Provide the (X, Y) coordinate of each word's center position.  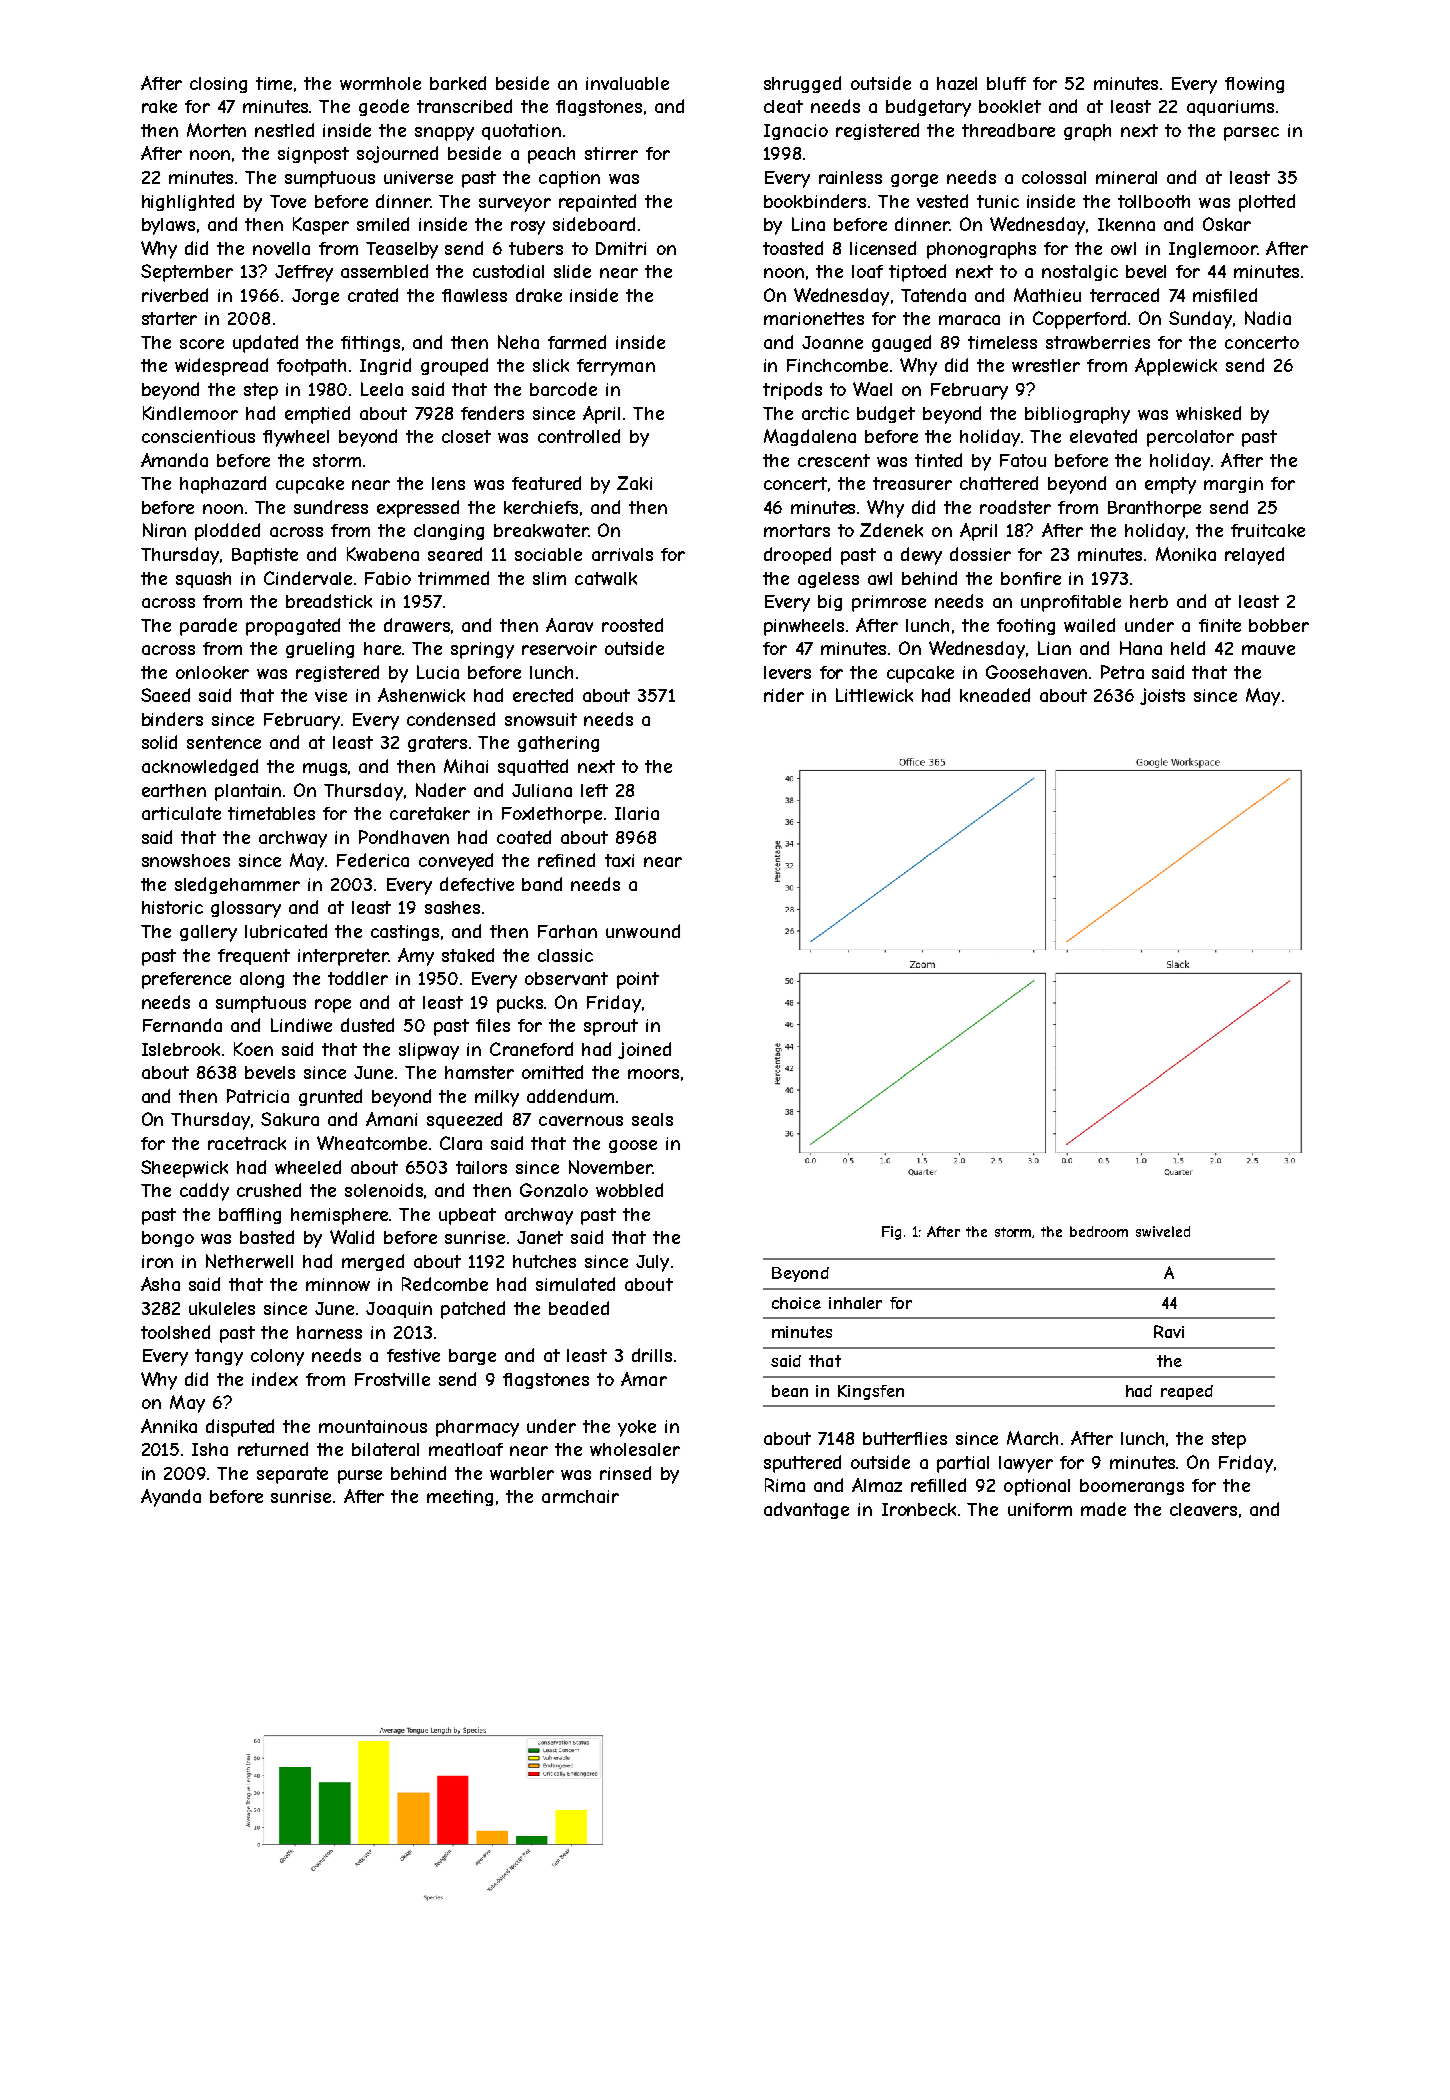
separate (292, 1475)
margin (1233, 485)
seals (652, 1119)
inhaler (855, 1303)
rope (333, 1006)
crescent (834, 460)
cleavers (1203, 1509)
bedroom (1099, 1231)
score (202, 344)
